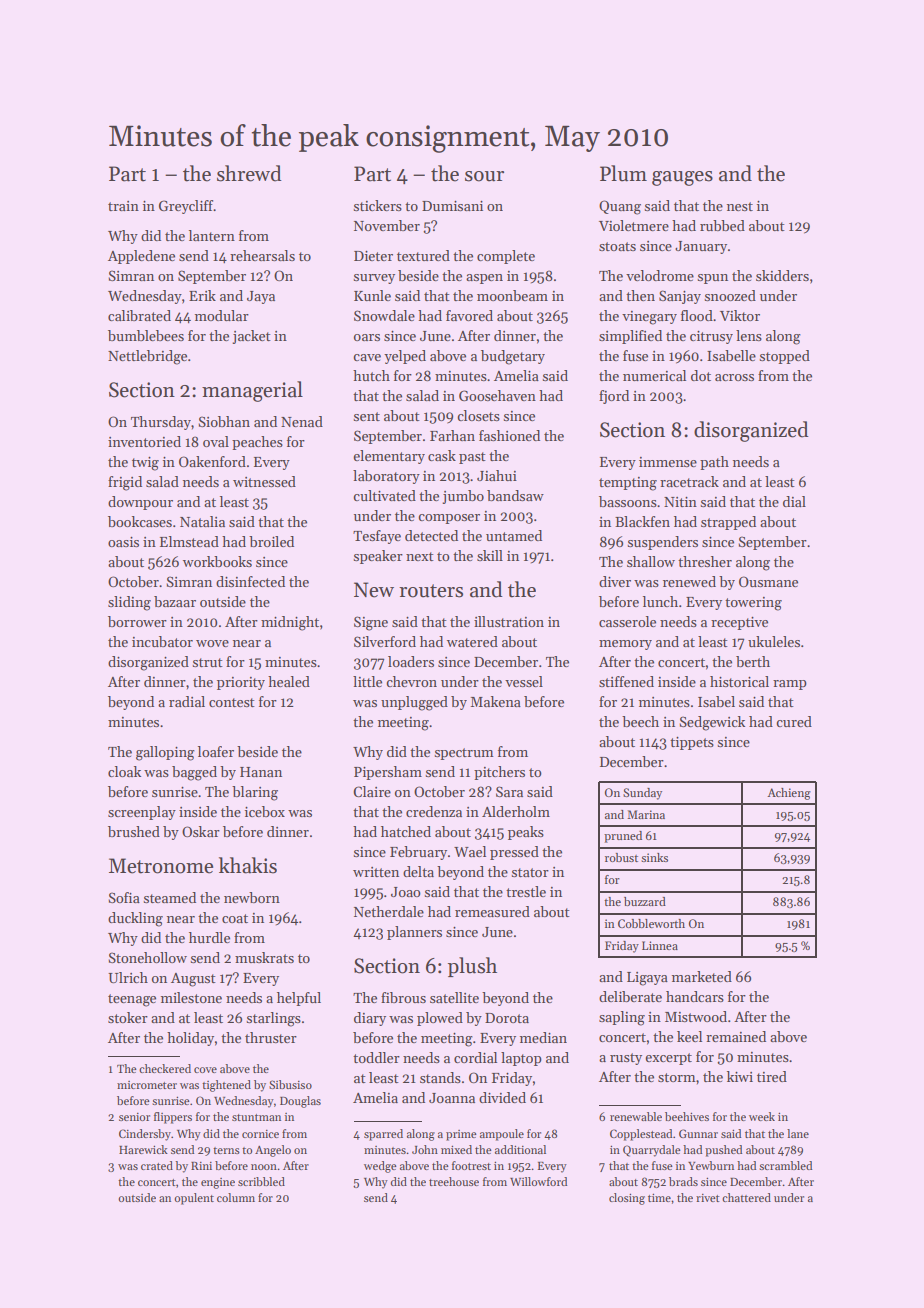  Describe the element at coordinates (236, 1197) in the image. I see `column` at that location.
